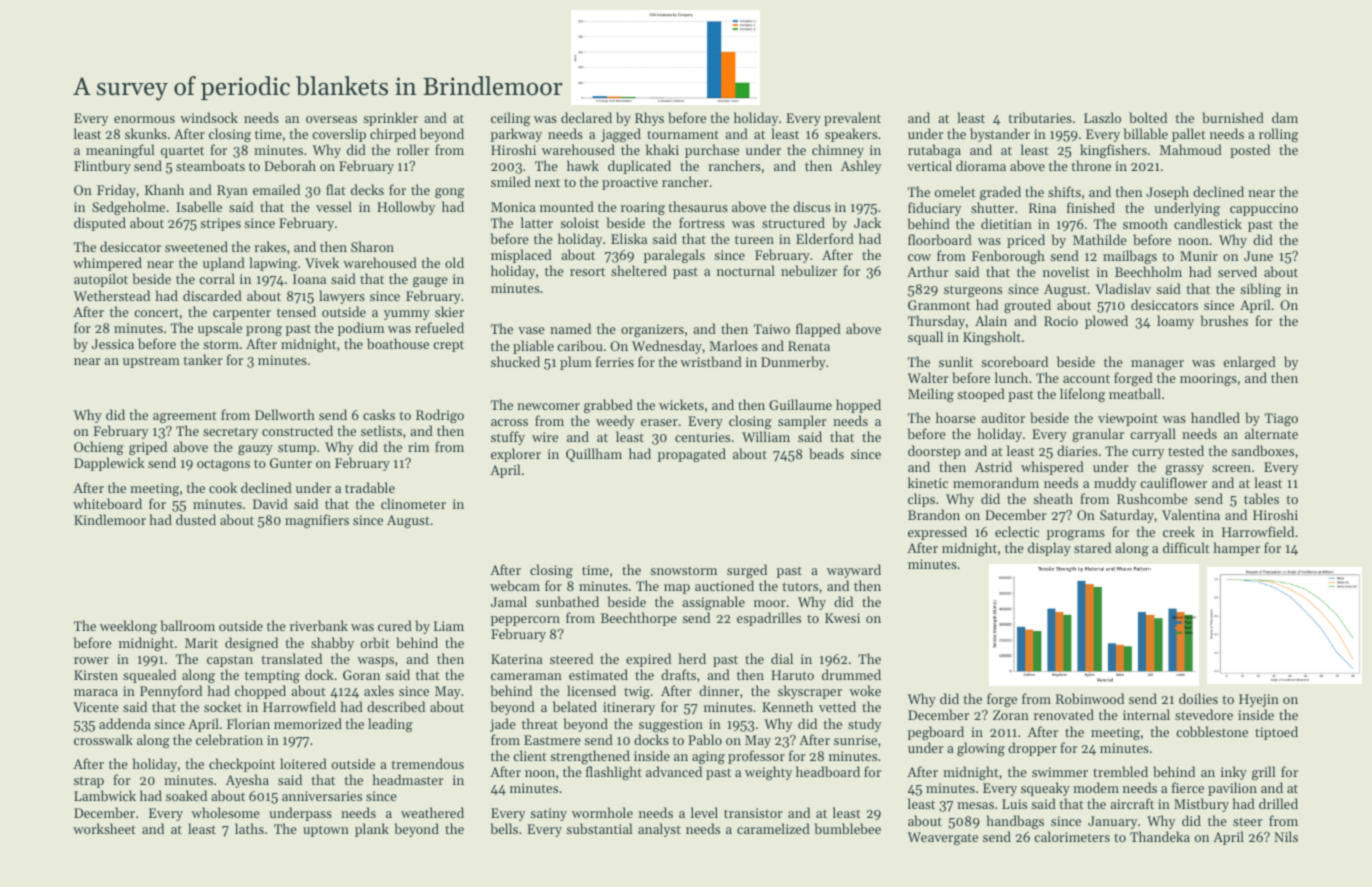  I want to click on clinometer, so click(413, 503).
